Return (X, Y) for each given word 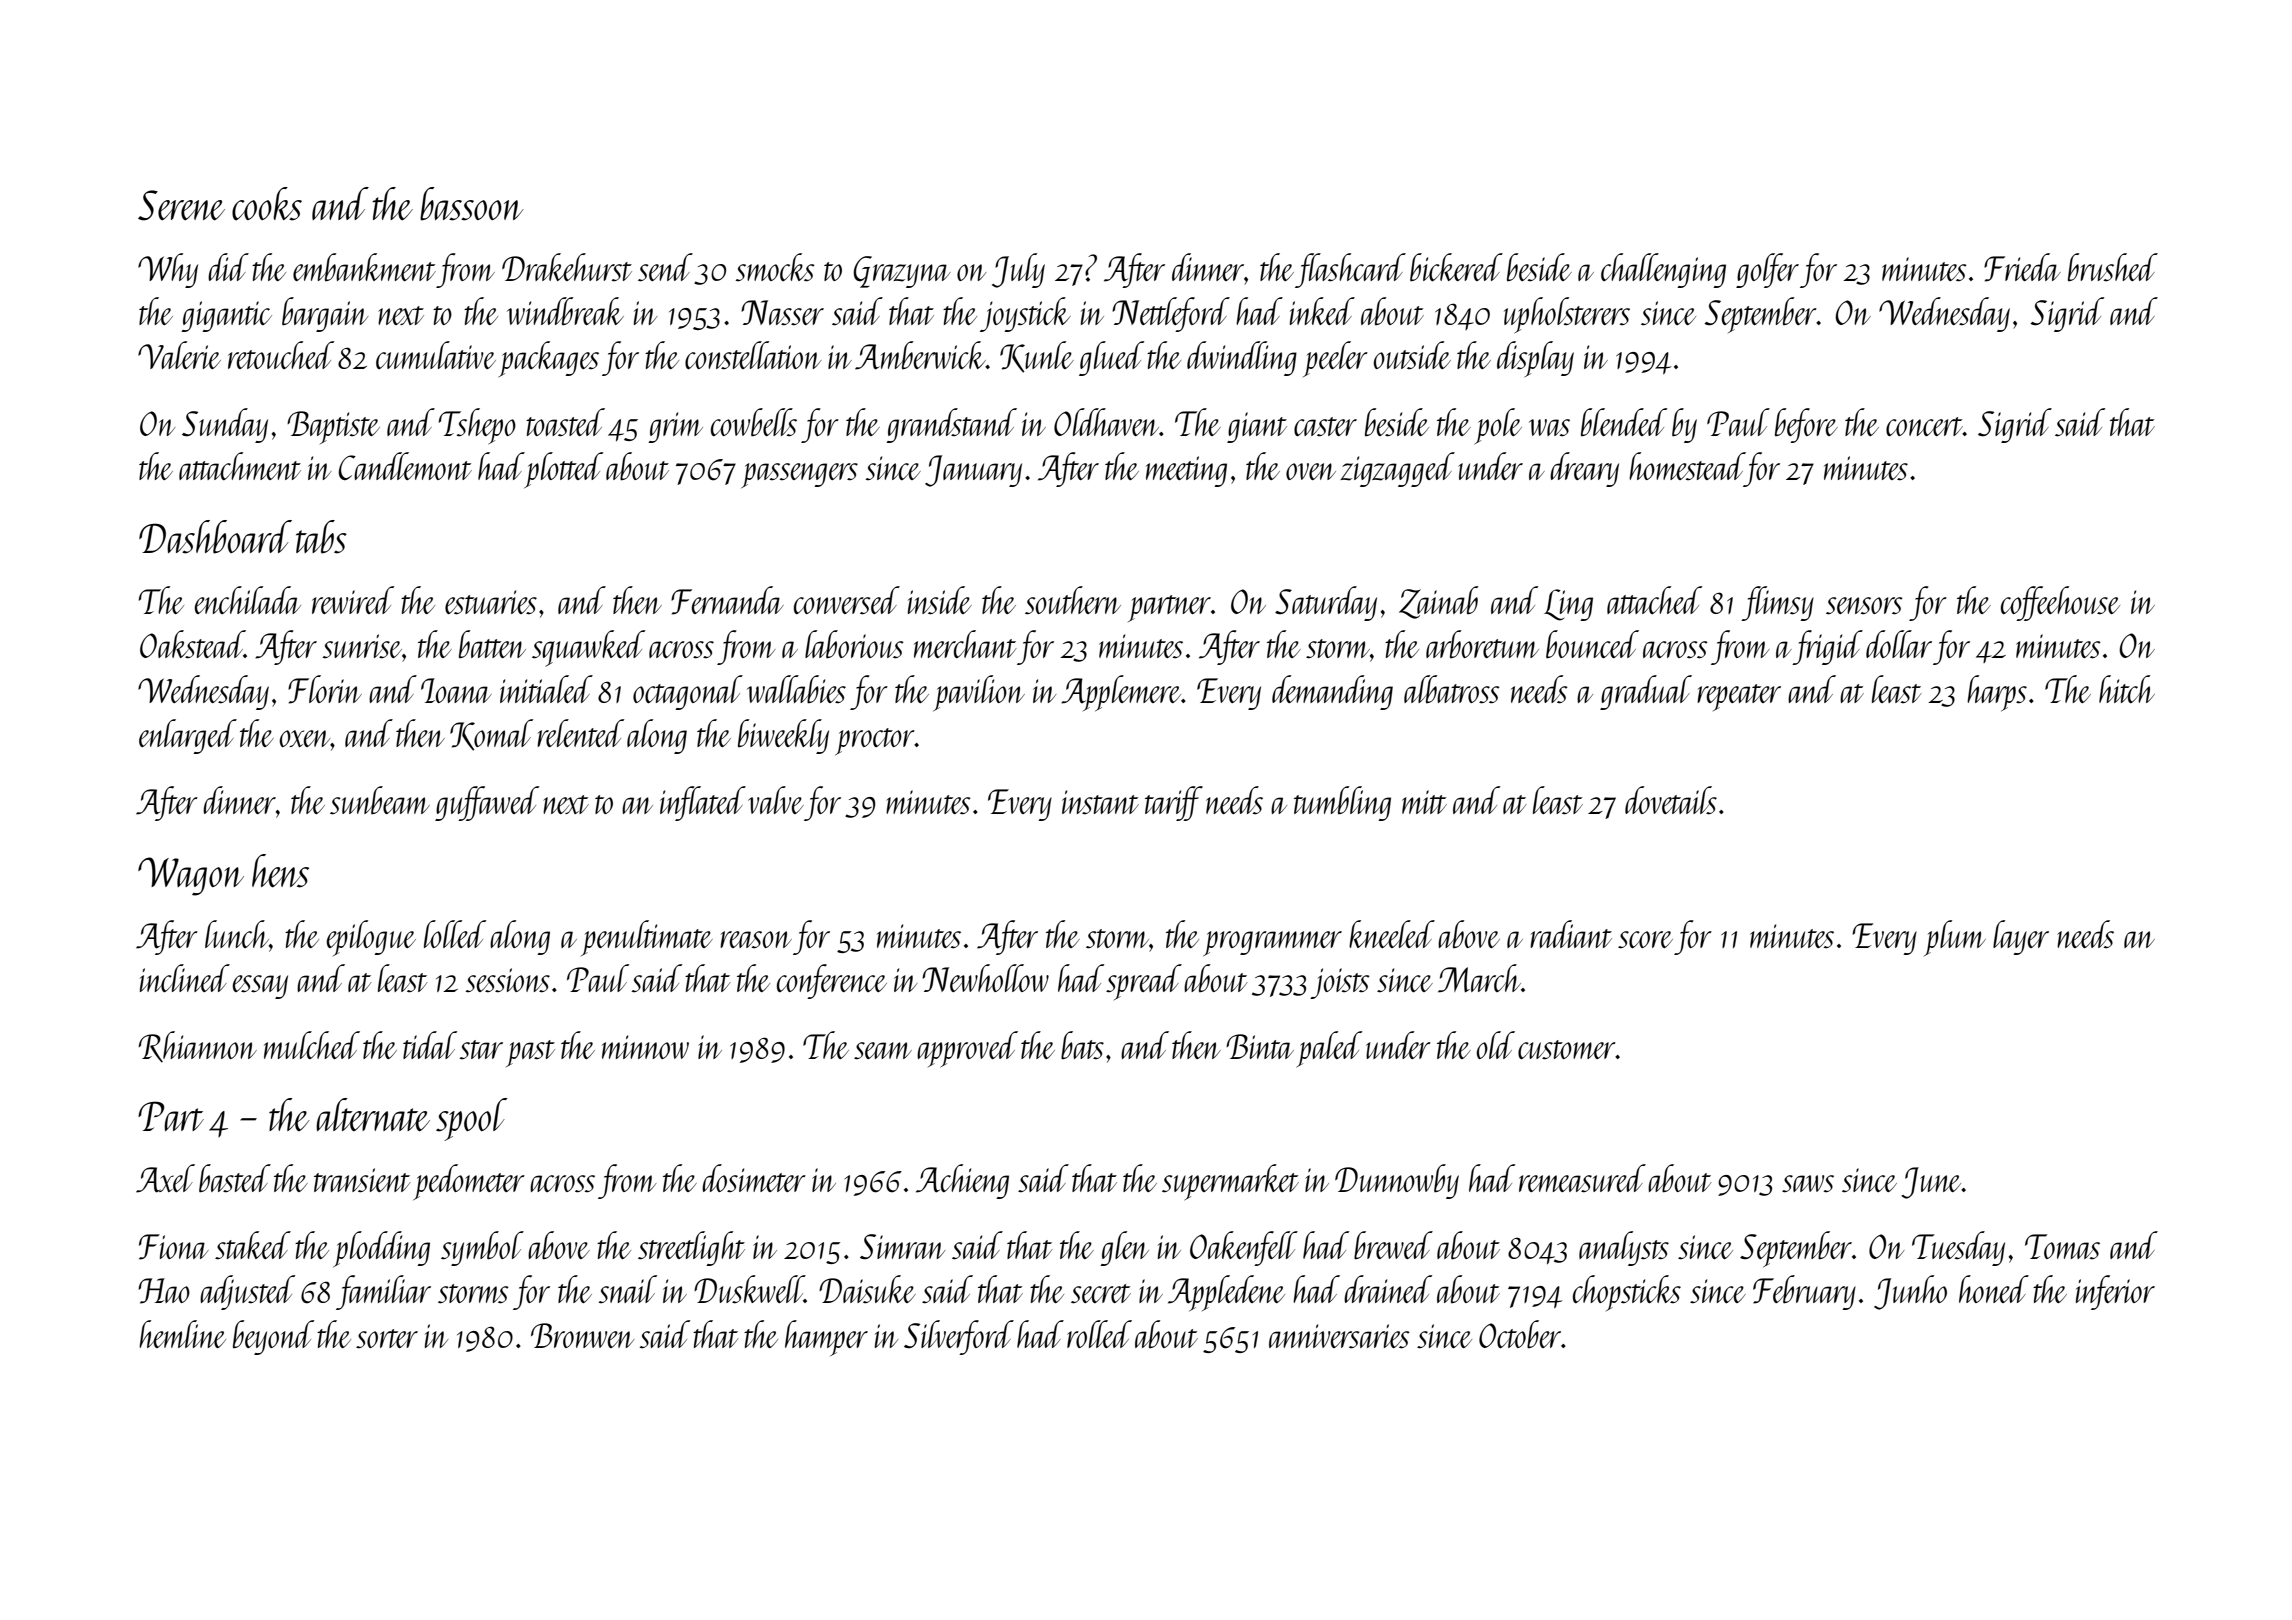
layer (2021, 937)
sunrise (362, 646)
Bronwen (582, 1335)
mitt (1424, 802)
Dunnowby (1397, 1181)
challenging (1663, 270)
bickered (1456, 267)
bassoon (472, 204)
